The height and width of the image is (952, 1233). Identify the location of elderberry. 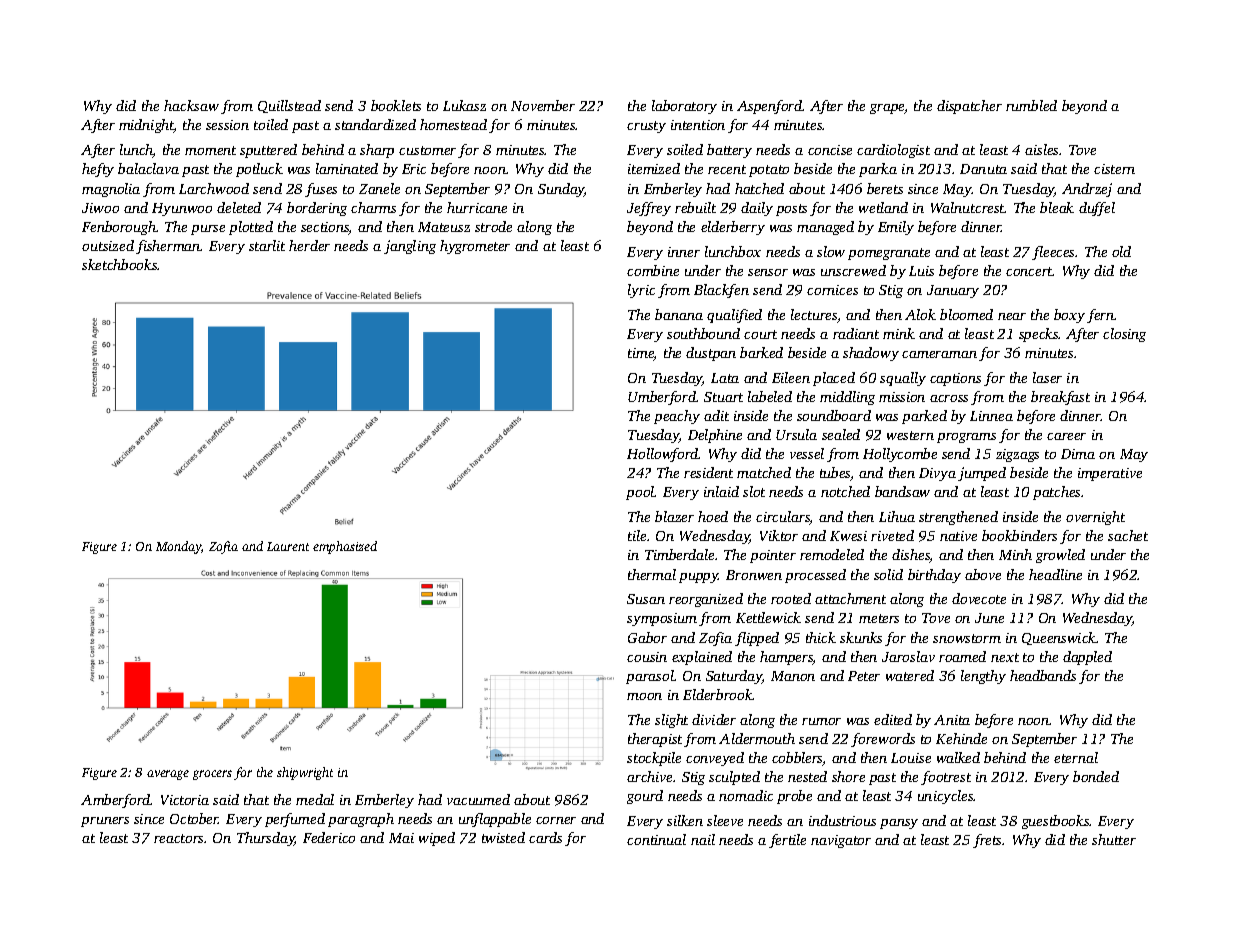
(733, 228).
